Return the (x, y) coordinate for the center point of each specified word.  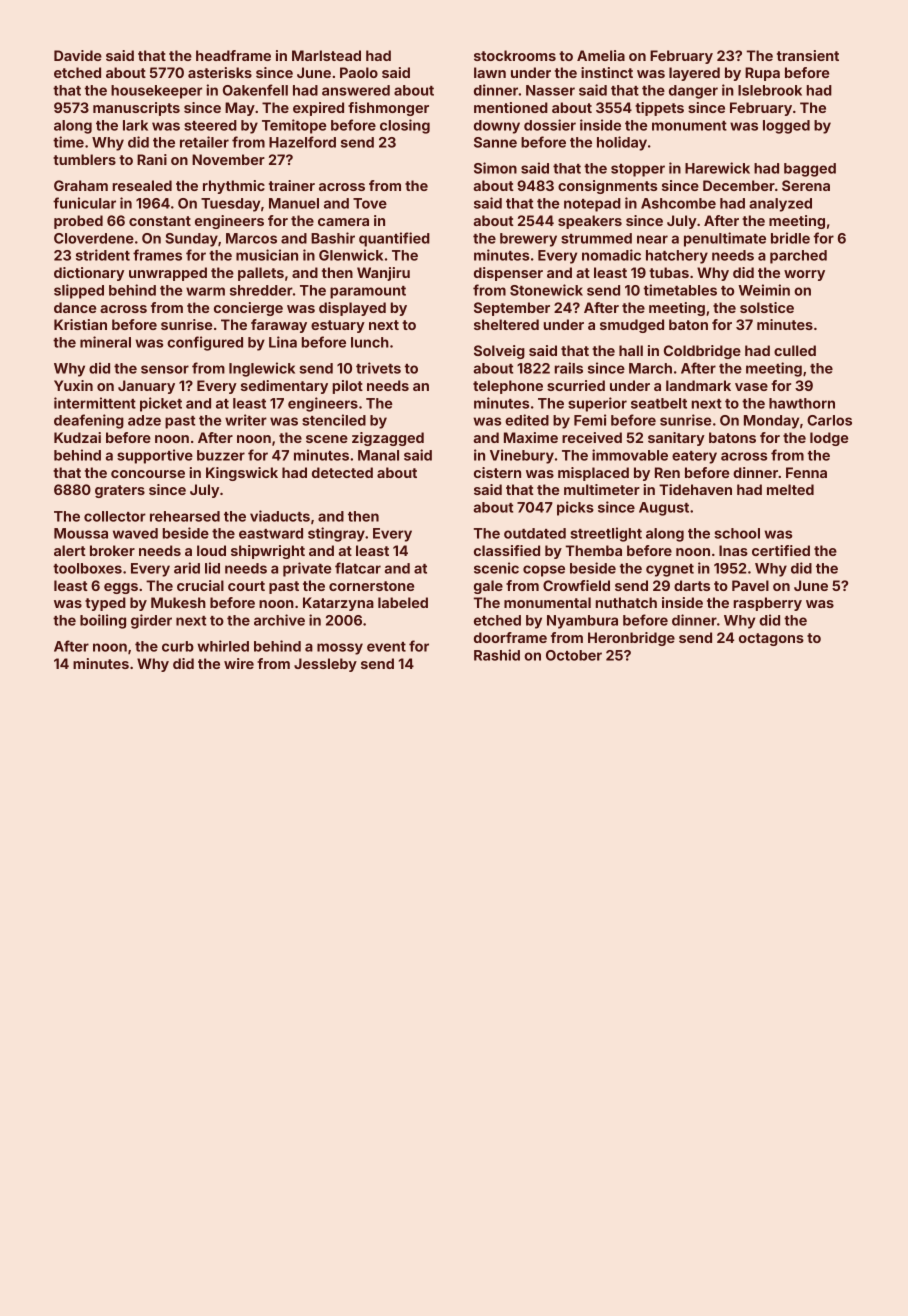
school (737, 533)
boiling (103, 621)
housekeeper (156, 92)
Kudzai (77, 437)
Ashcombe (678, 203)
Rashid (497, 655)
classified (507, 550)
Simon (495, 168)
